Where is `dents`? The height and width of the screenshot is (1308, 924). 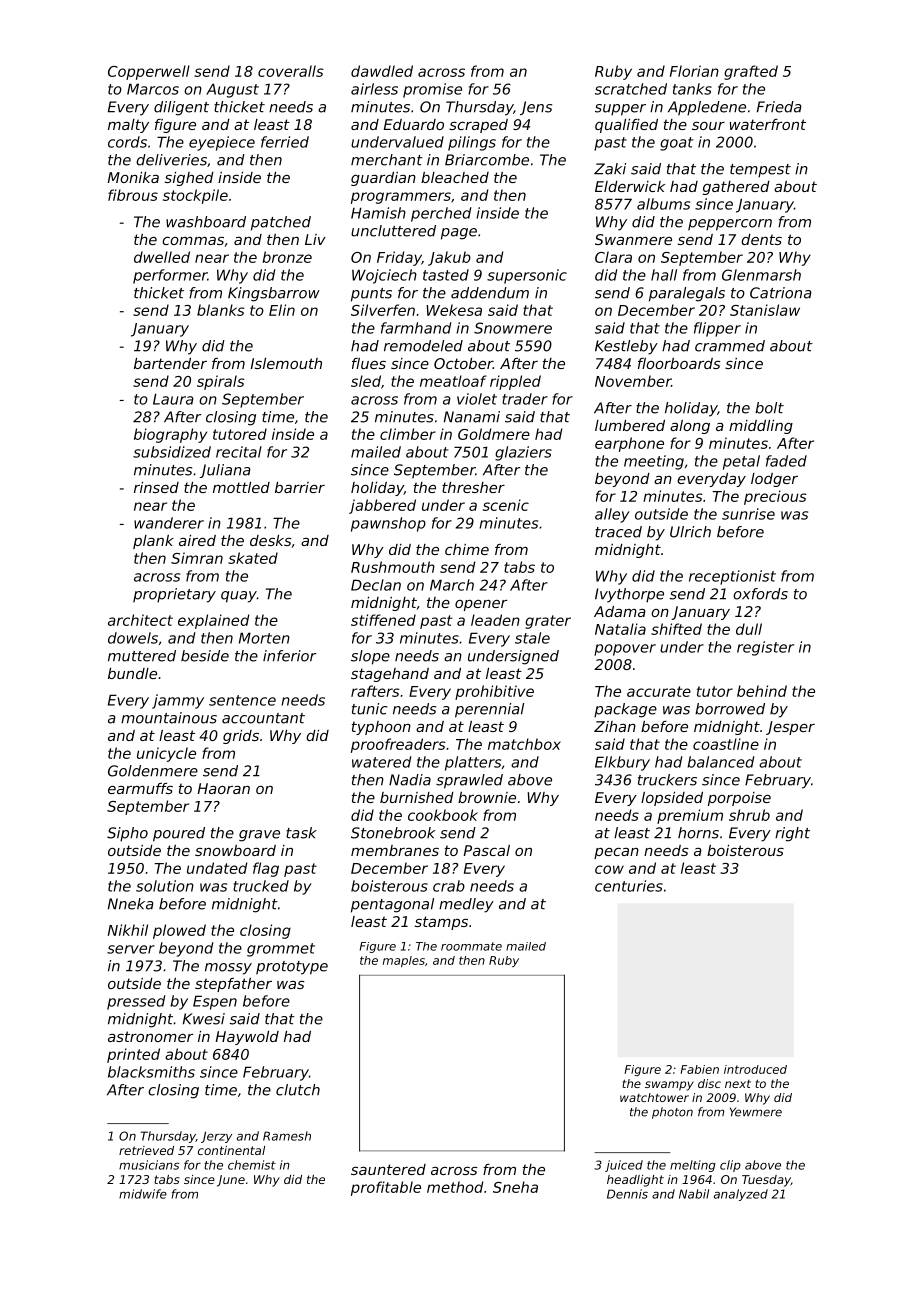
dents is located at coordinates (761, 239).
